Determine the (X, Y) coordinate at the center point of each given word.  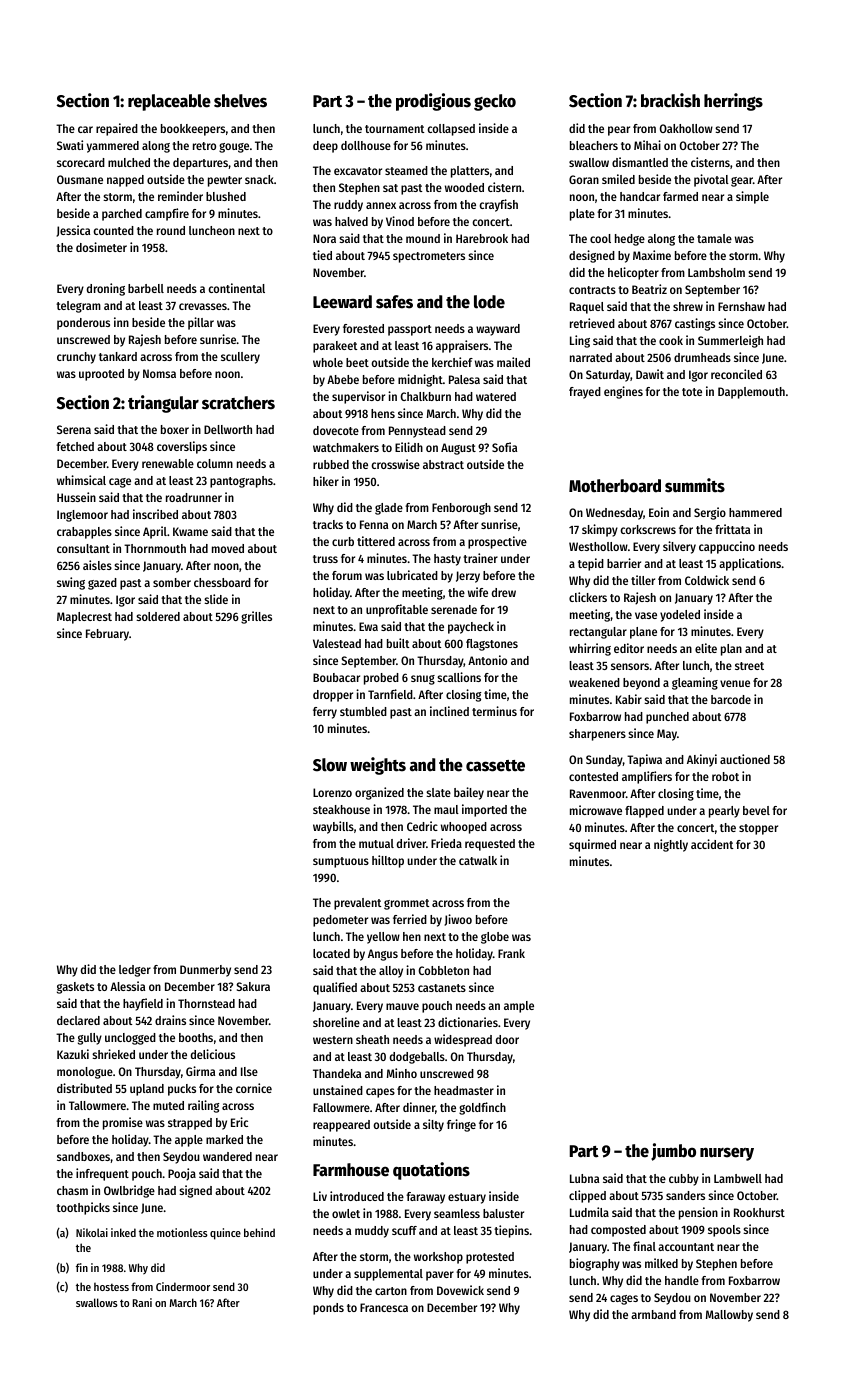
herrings (733, 102)
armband (653, 1314)
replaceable (169, 102)
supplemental (388, 1275)
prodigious (433, 102)
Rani (142, 1302)
